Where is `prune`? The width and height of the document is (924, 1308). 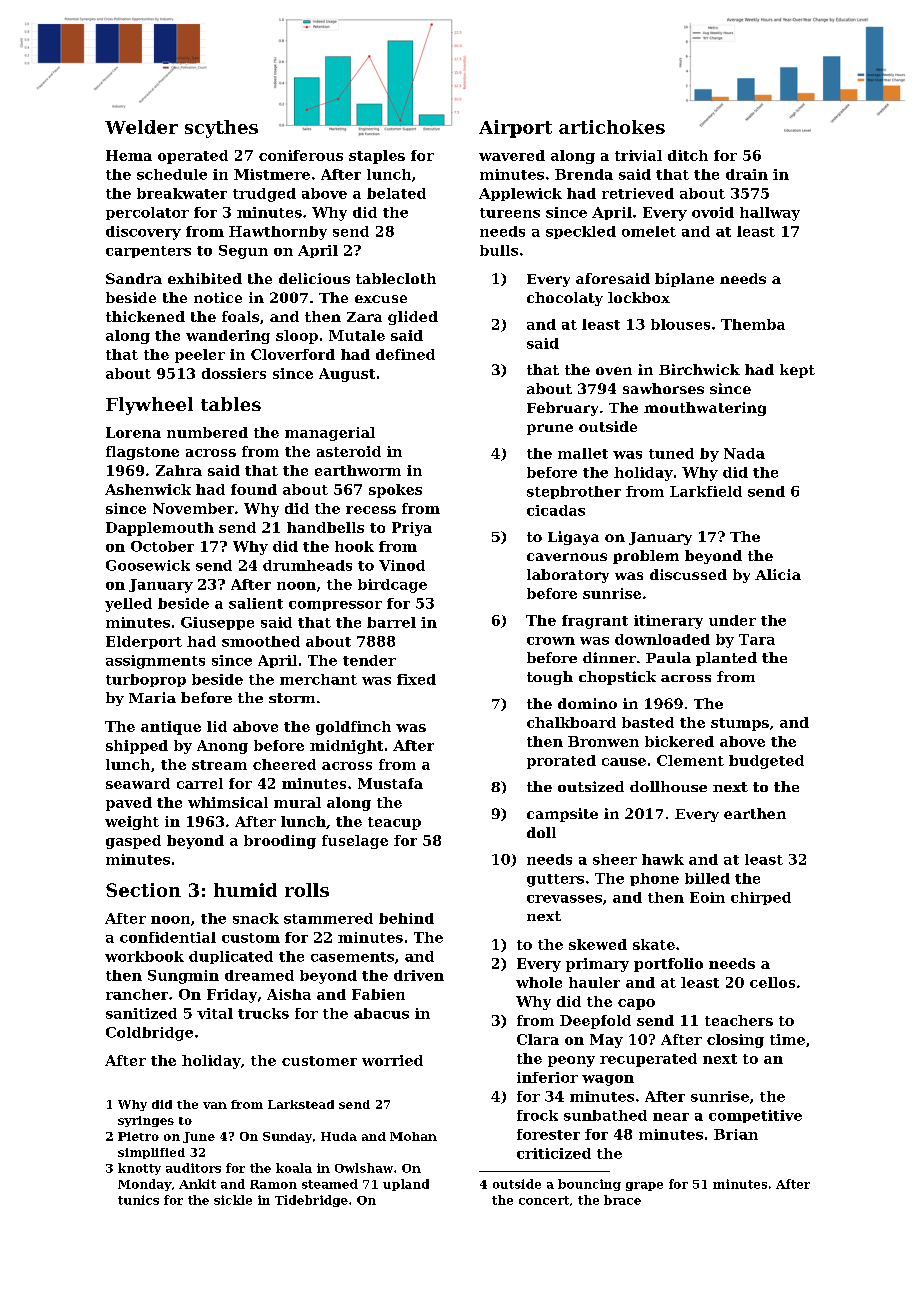
prune is located at coordinates (550, 429).
